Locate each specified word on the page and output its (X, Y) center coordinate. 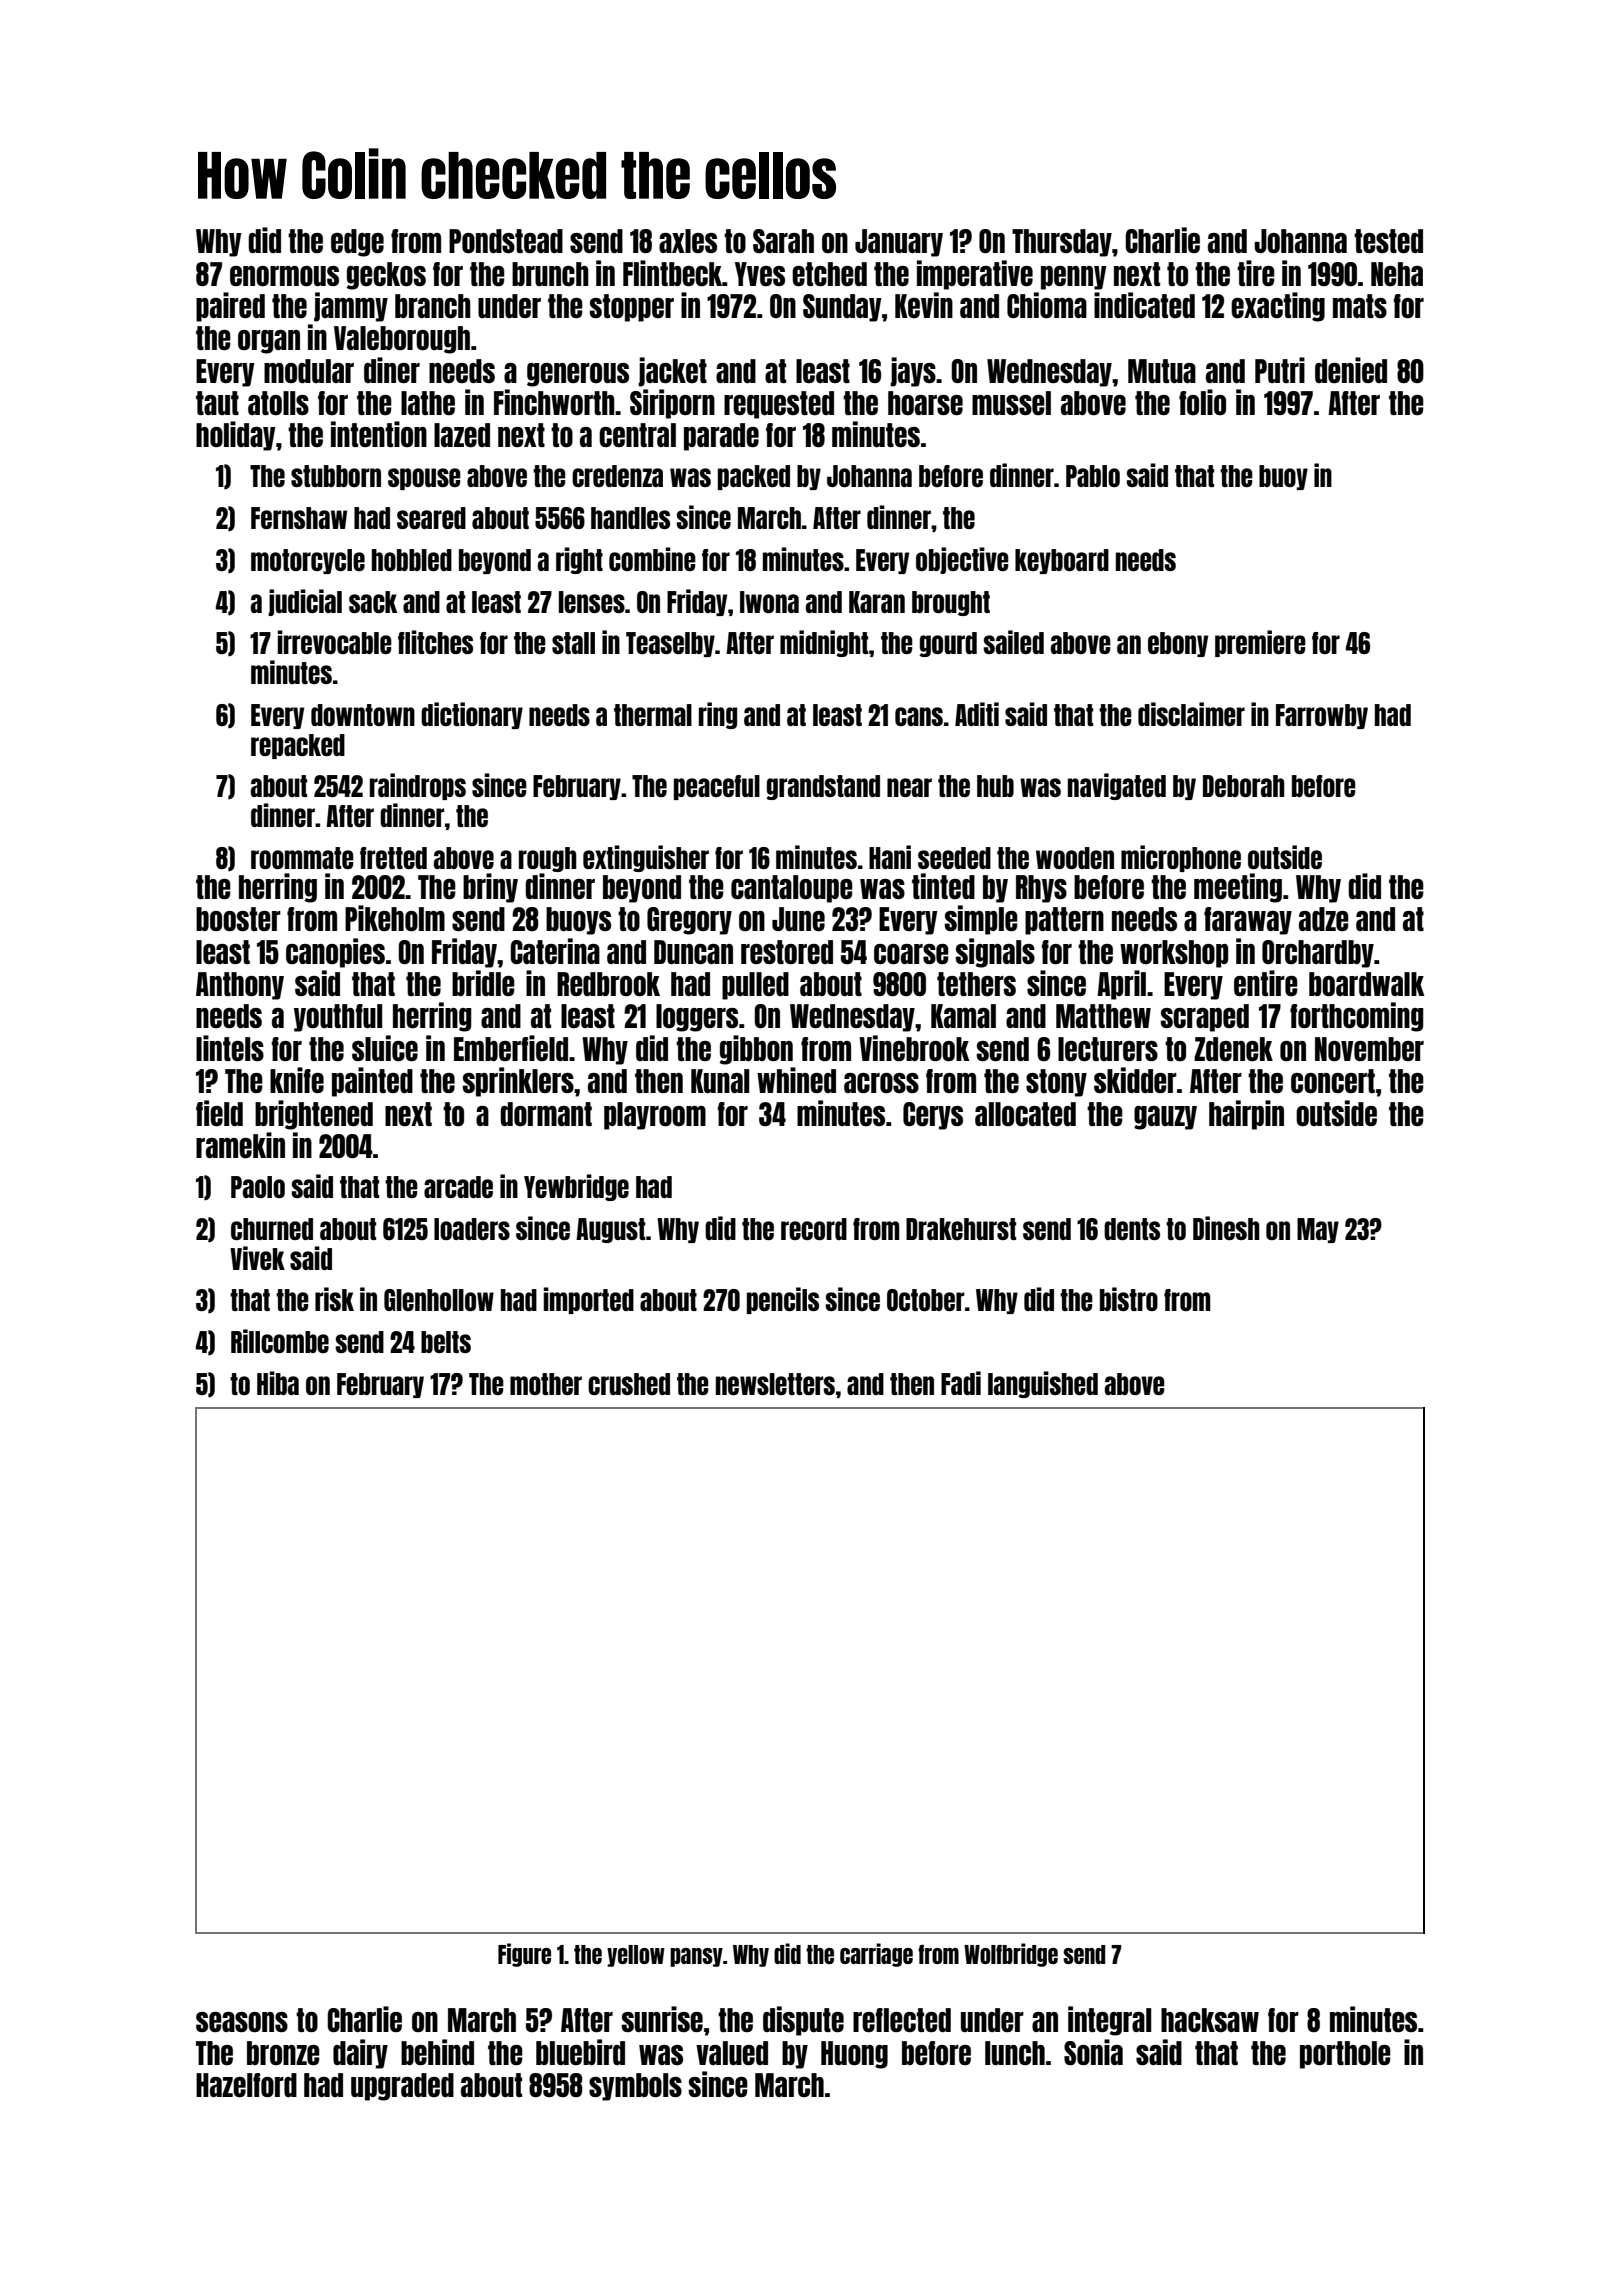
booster (238, 919)
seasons (242, 2022)
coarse (911, 954)
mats (1360, 306)
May (1318, 1230)
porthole (1345, 2055)
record (814, 1229)
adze (1324, 919)
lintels (230, 1048)
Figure (524, 1955)
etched (829, 274)
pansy (696, 1957)
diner (392, 370)
